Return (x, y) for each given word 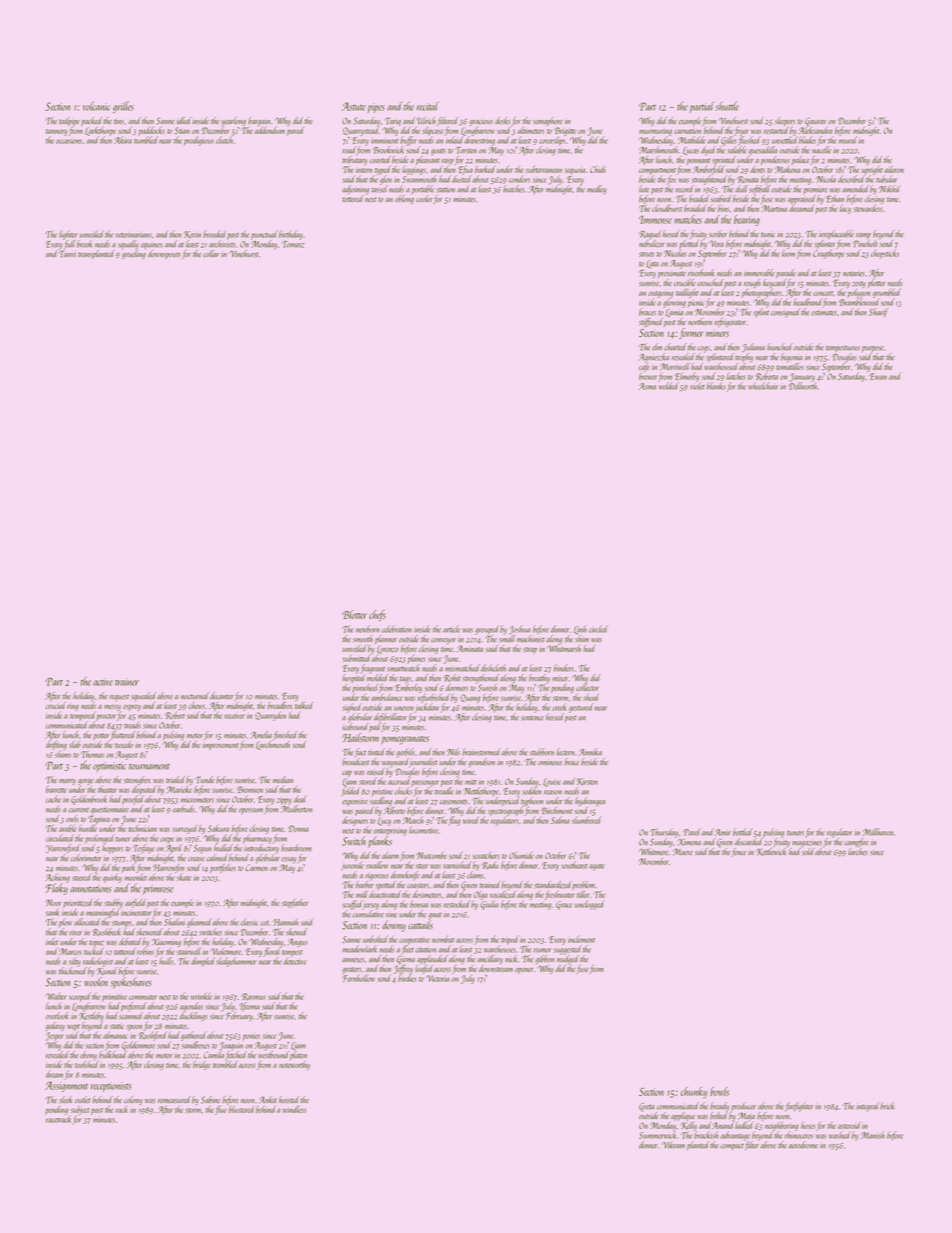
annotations (91, 889)
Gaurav (815, 121)
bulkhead (113, 1054)
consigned (785, 313)
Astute (354, 106)
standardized (553, 885)
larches (858, 851)
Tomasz (293, 244)
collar (211, 253)
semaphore (548, 121)
